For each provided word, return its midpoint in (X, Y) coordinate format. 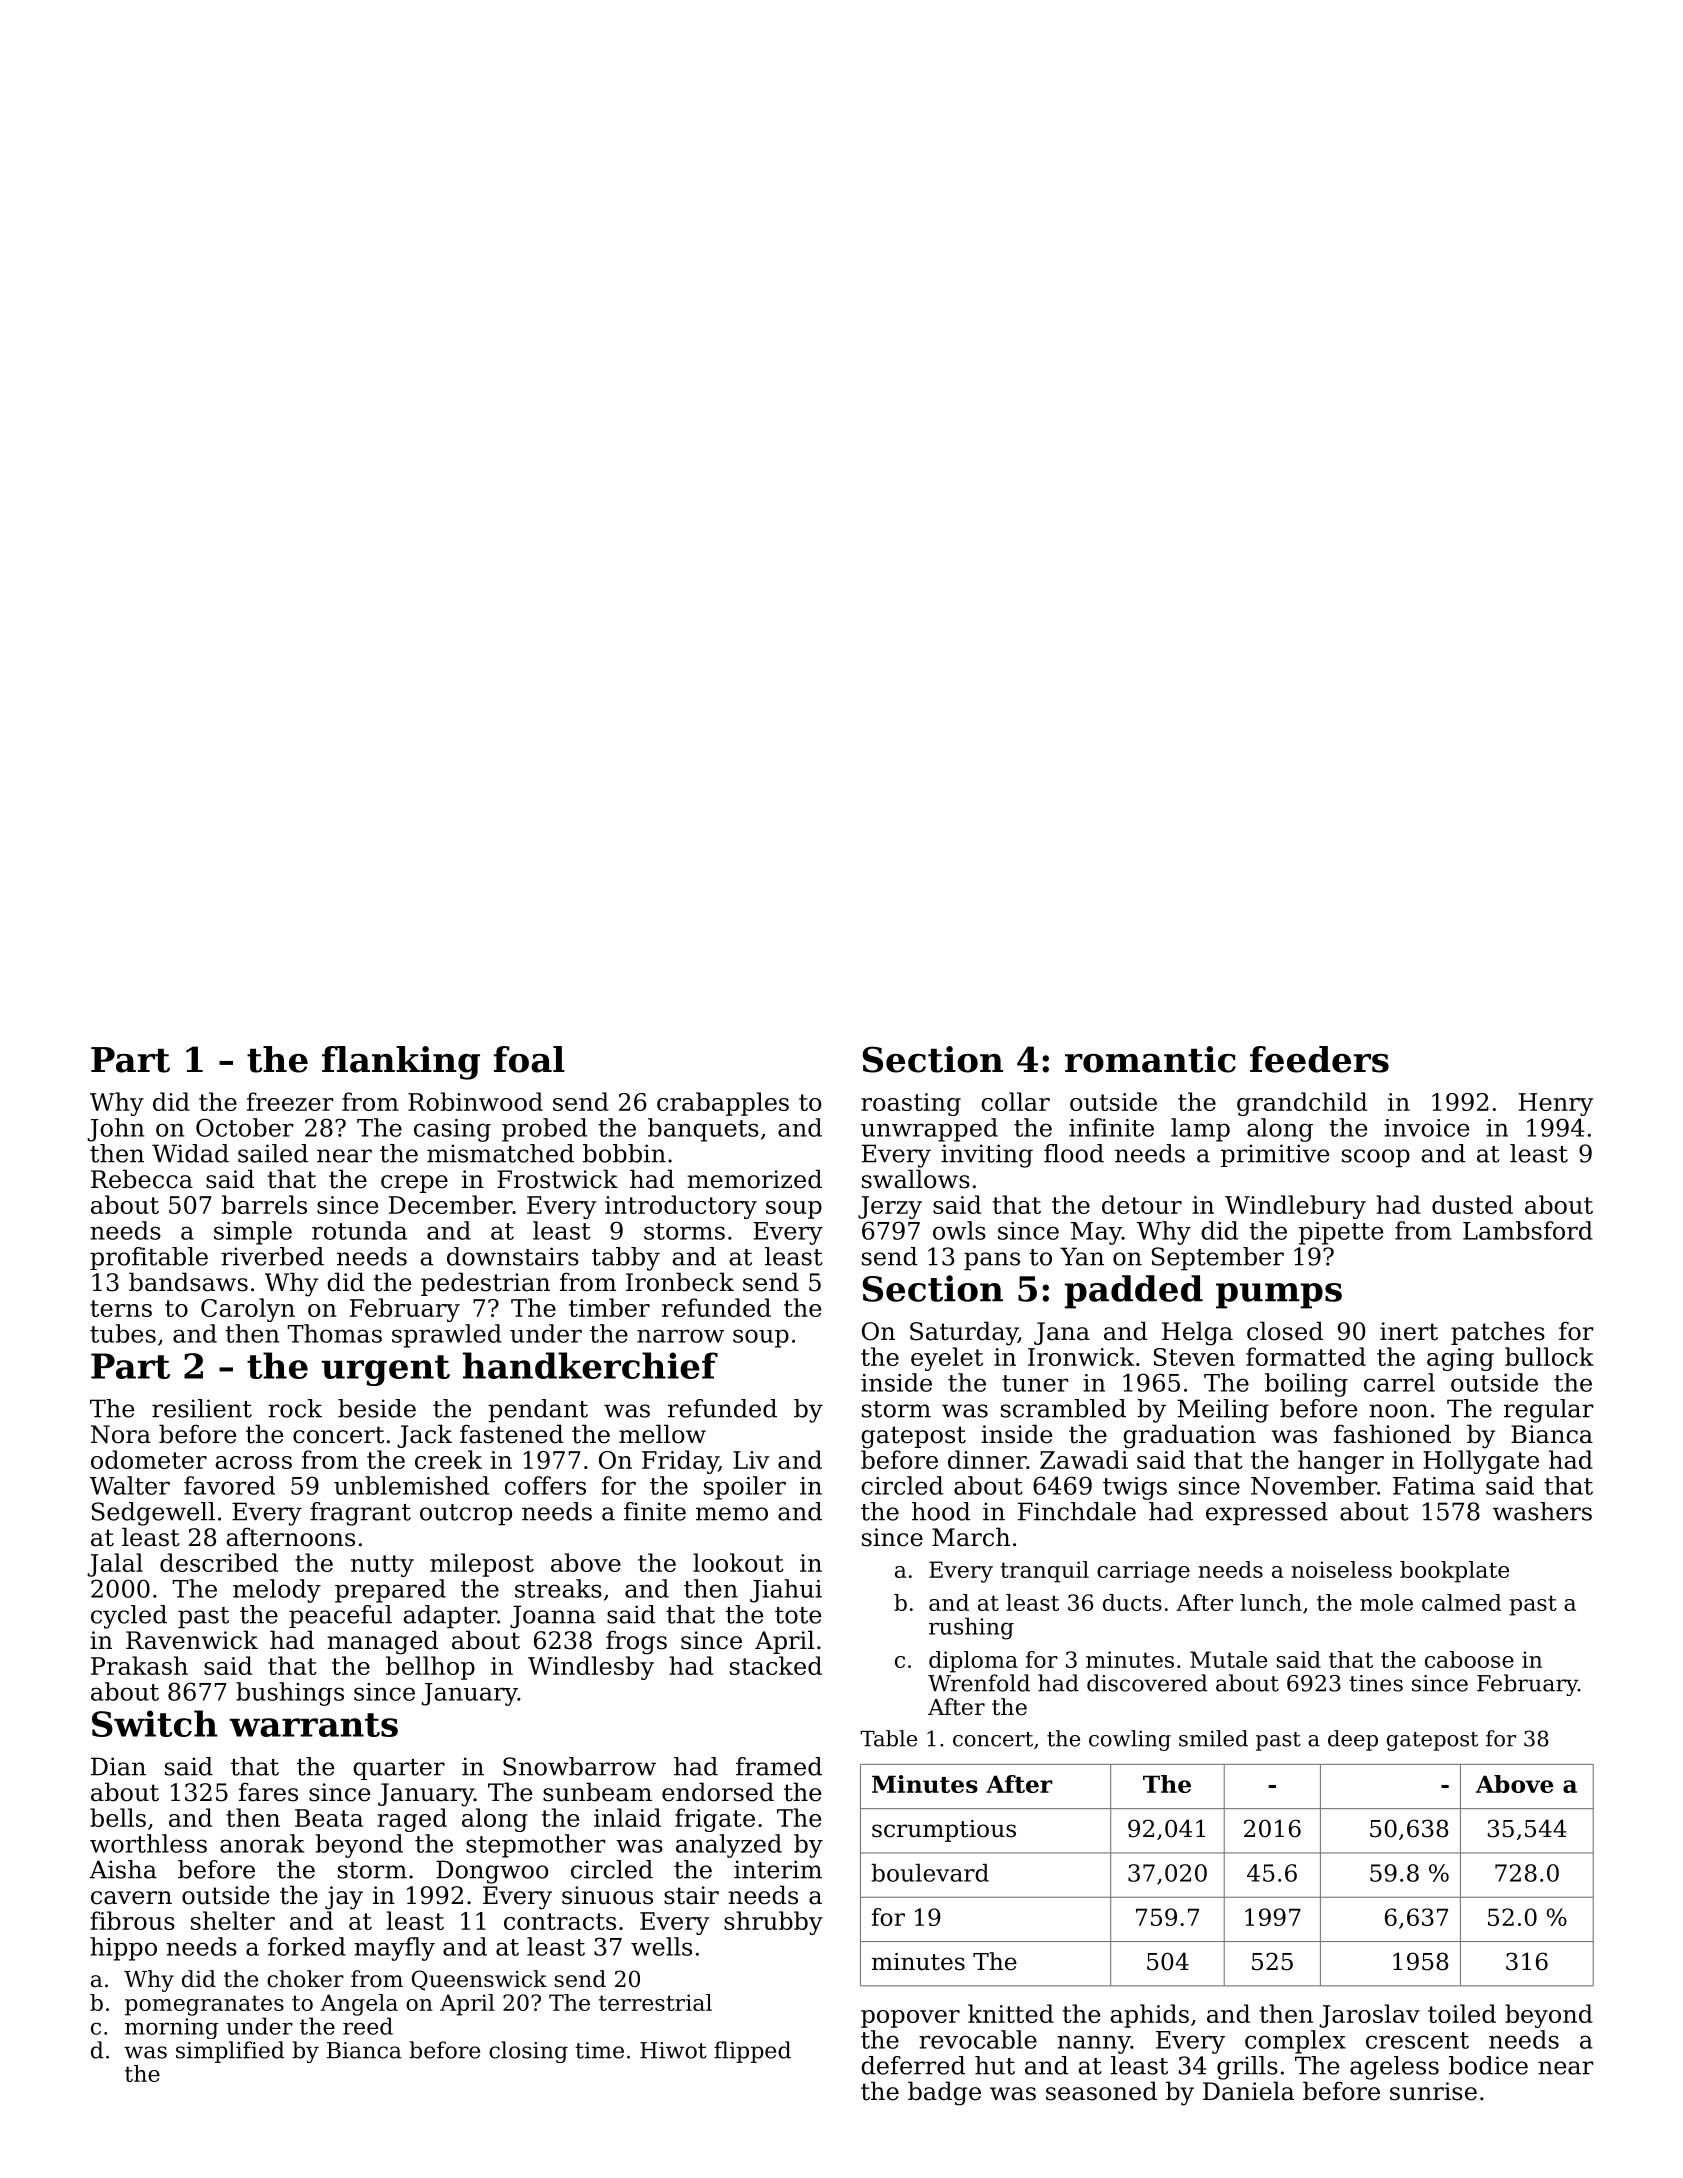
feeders (1319, 1059)
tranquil (1044, 1572)
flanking (401, 1063)
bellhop (430, 1668)
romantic (1150, 1059)
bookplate (1454, 1572)
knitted (1011, 2013)
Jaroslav (1369, 2016)
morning (172, 2028)
